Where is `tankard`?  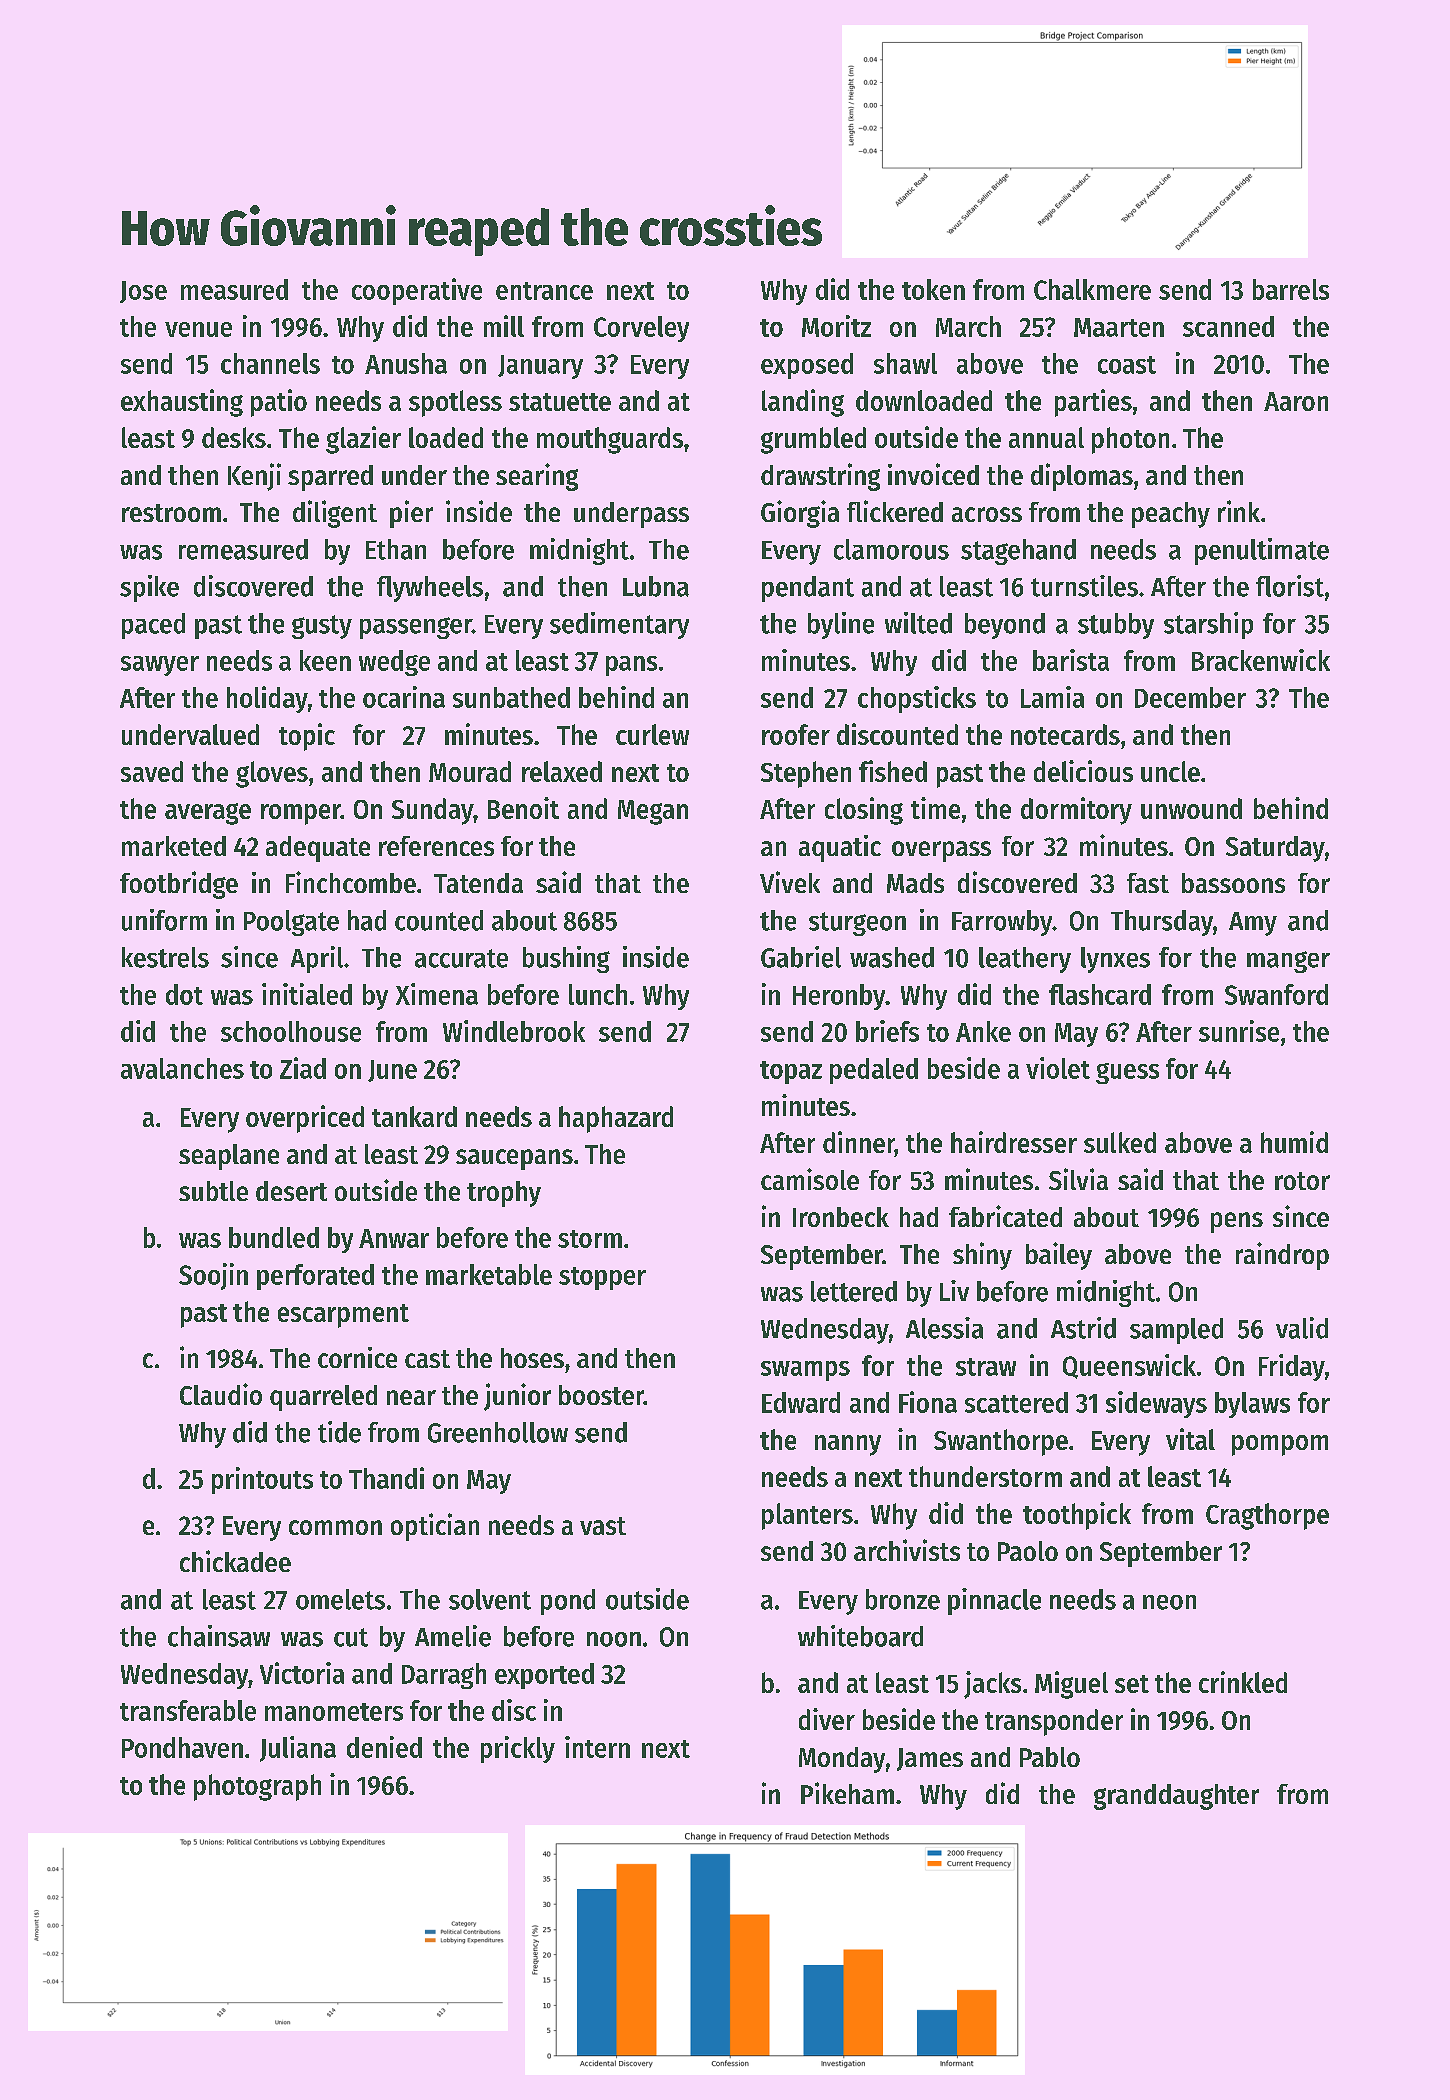
tankard is located at coordinates (414, 1116).
